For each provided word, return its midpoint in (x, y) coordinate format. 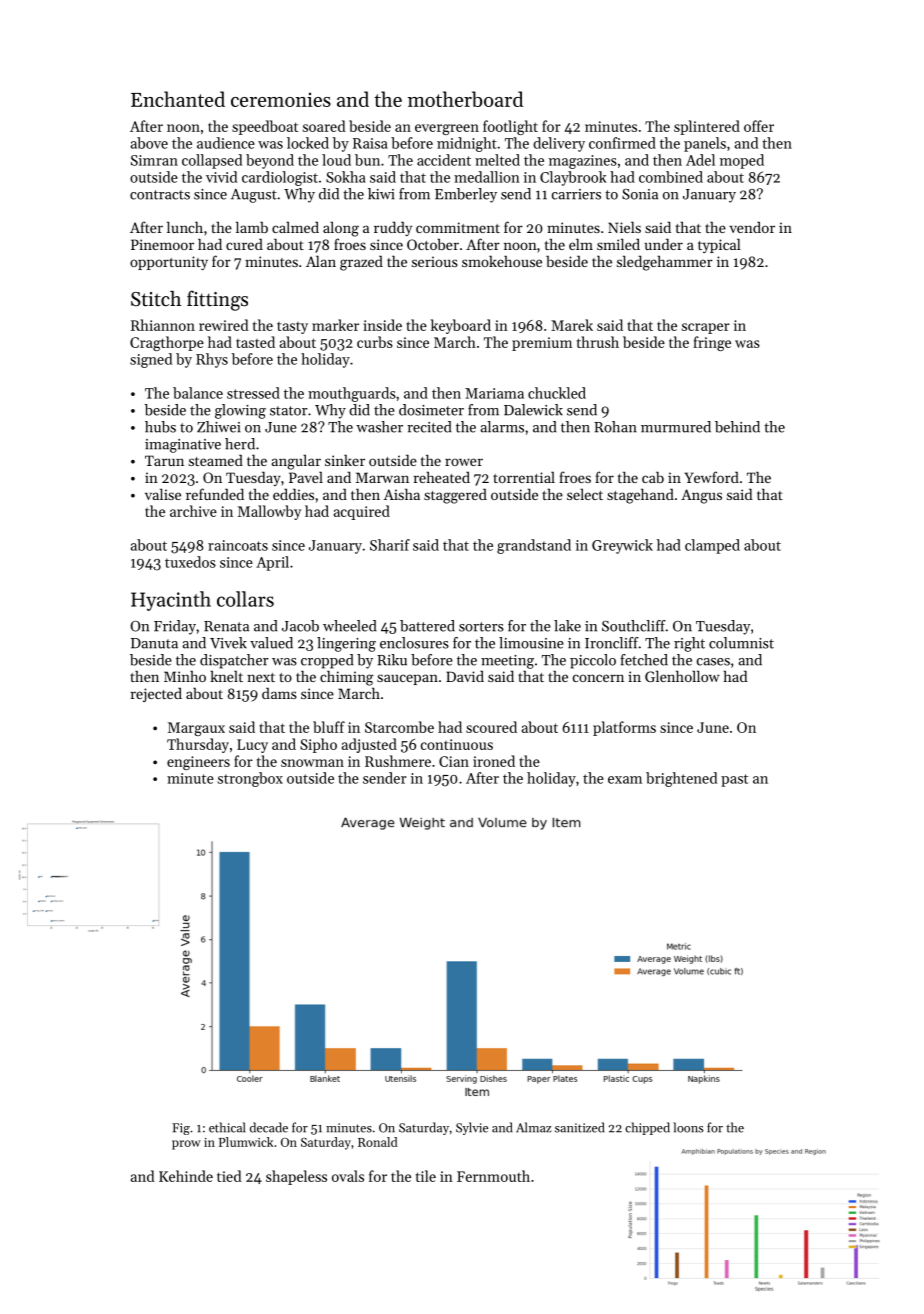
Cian (454, 761)
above (149, 143)
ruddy (393, 228)
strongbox (250, 779)
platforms (624, 728)
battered (427, 626)
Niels (624, 227)
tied (229, 1176)
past (734, 780)
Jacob (300, 626)
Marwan (382, 477)
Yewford (711, 477)
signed (151, 360)
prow (186, 1145)
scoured (491, 727)
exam (625, 780)
